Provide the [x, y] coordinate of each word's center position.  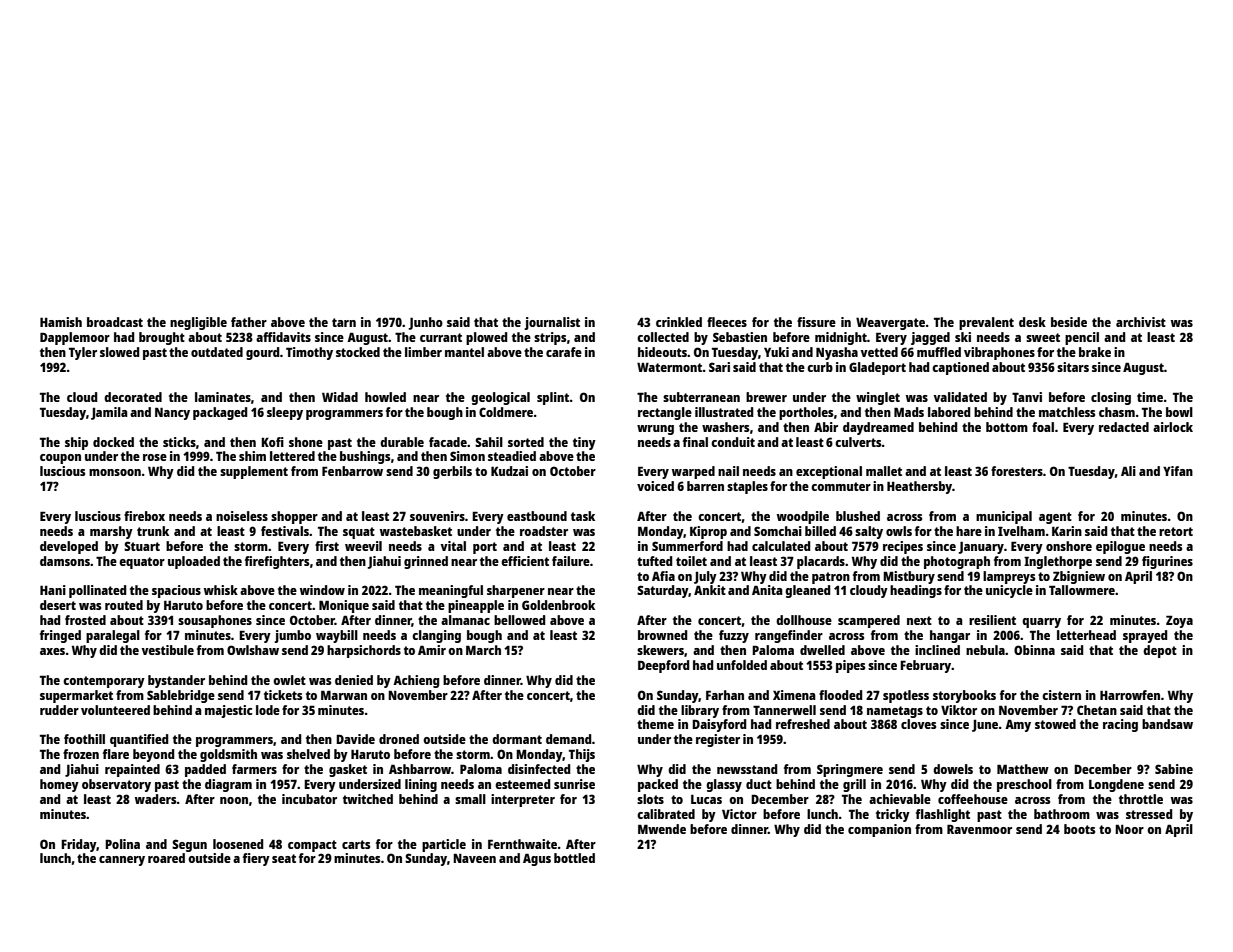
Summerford [687, 546]
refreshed [803, 724]
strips [550, 338]
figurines [1167, 562]
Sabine [1174, 769]
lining [421, 785]
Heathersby [919, 487]
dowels [953, 769]
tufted [655, 561]
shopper [294, 517]
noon [234, 800]
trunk [153, 531]
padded [205, 770]
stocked [358, 352]
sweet [1043, 337]
